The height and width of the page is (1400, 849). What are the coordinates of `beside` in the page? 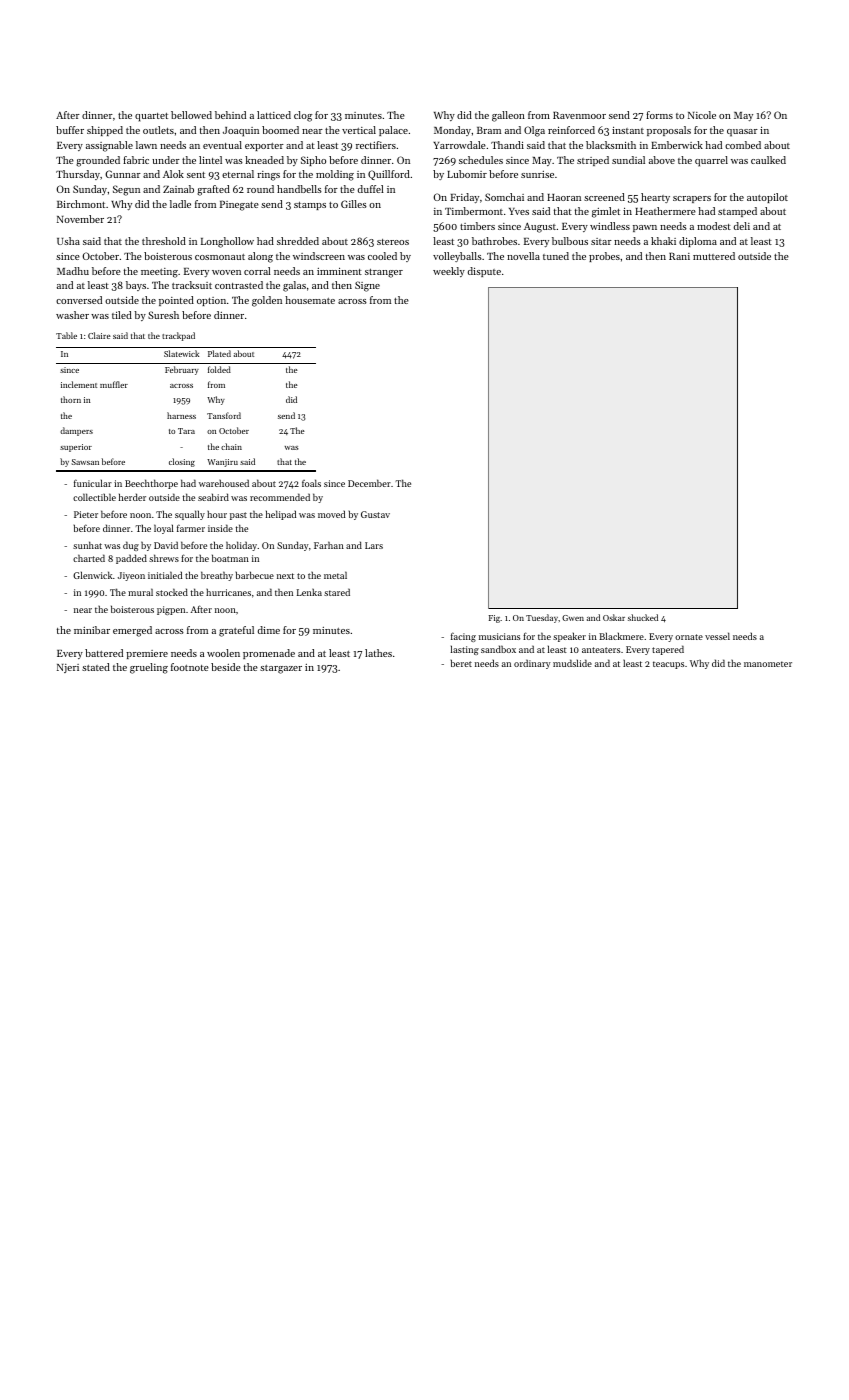 It's located at (226, 667).
